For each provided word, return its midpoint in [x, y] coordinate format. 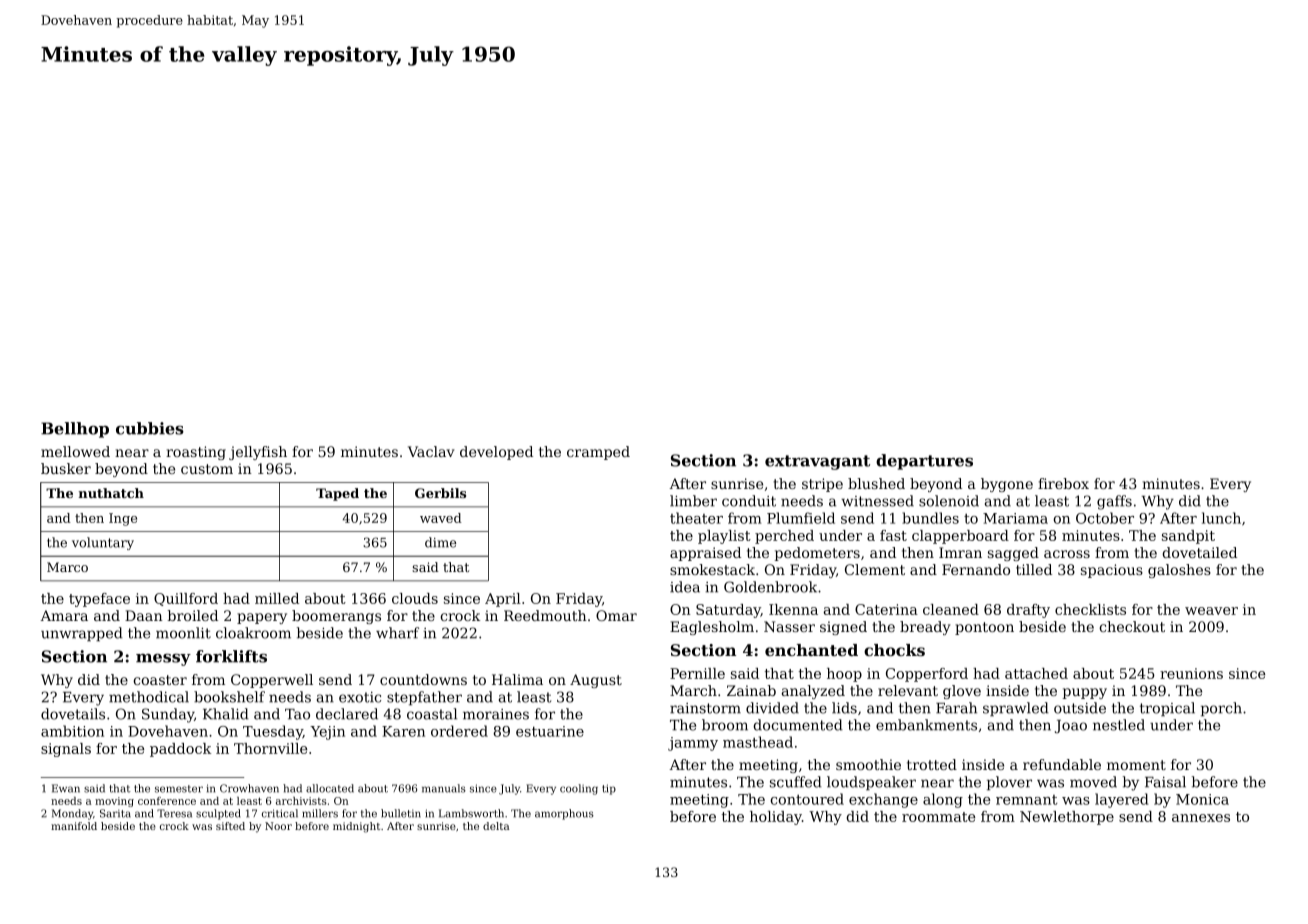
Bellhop [75, 430]
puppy [1084, 693]
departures [924, 462]
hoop [844, 675]
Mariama [1015, 518]
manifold [74, 826]
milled [277, 598]
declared [347, 714]
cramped [598, 453]
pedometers [817, 554]
